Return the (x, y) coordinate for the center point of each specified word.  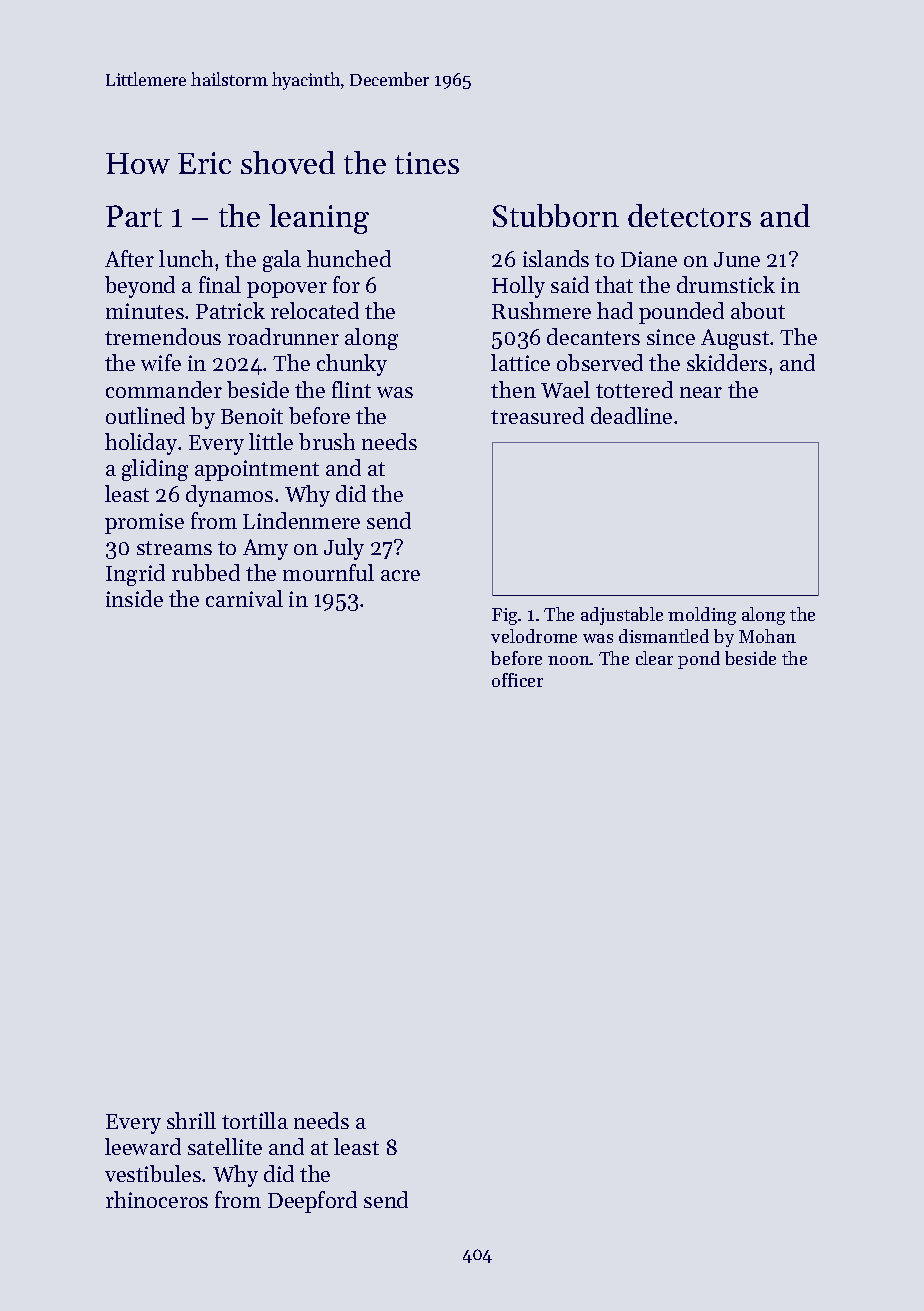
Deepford (312, 1202)
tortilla (255, 1120)
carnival (244, 598)
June (737, 259)
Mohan (767, 636)
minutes (145, 311)
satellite (225, 1146)
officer (517, 680)
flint (351, 389)
